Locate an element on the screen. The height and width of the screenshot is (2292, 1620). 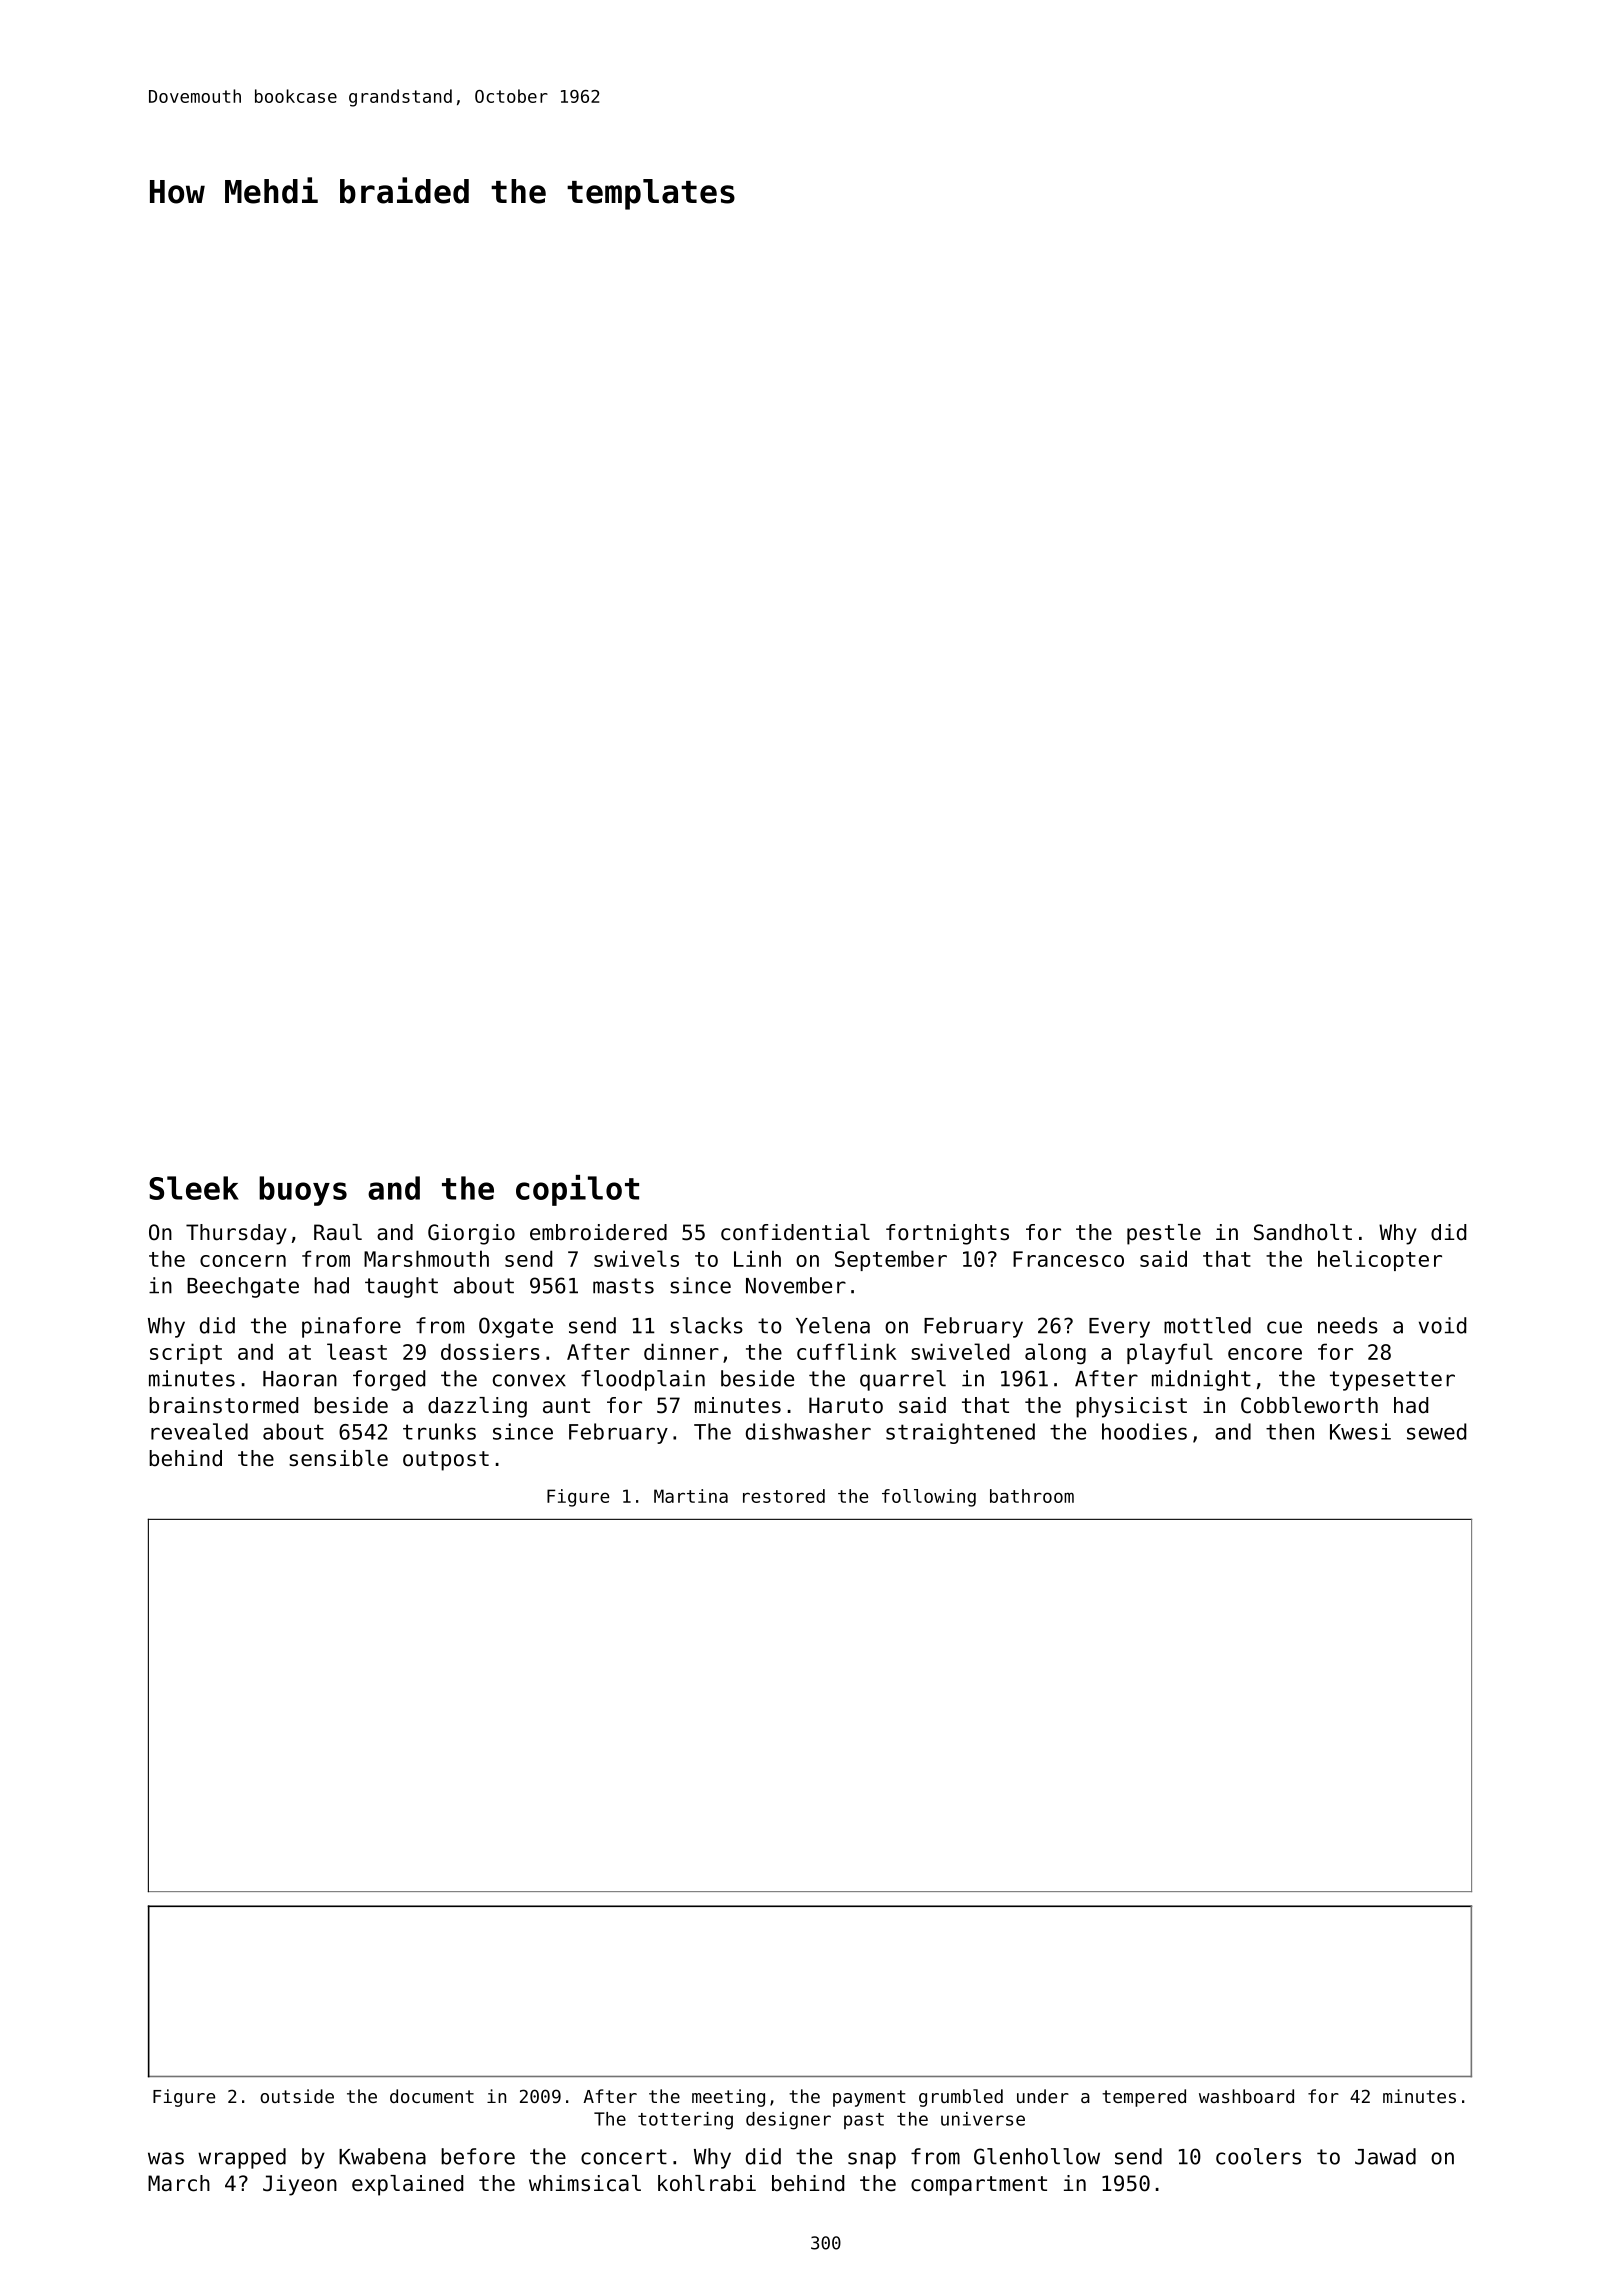
sensible is located at coordinates (338, 1458).
